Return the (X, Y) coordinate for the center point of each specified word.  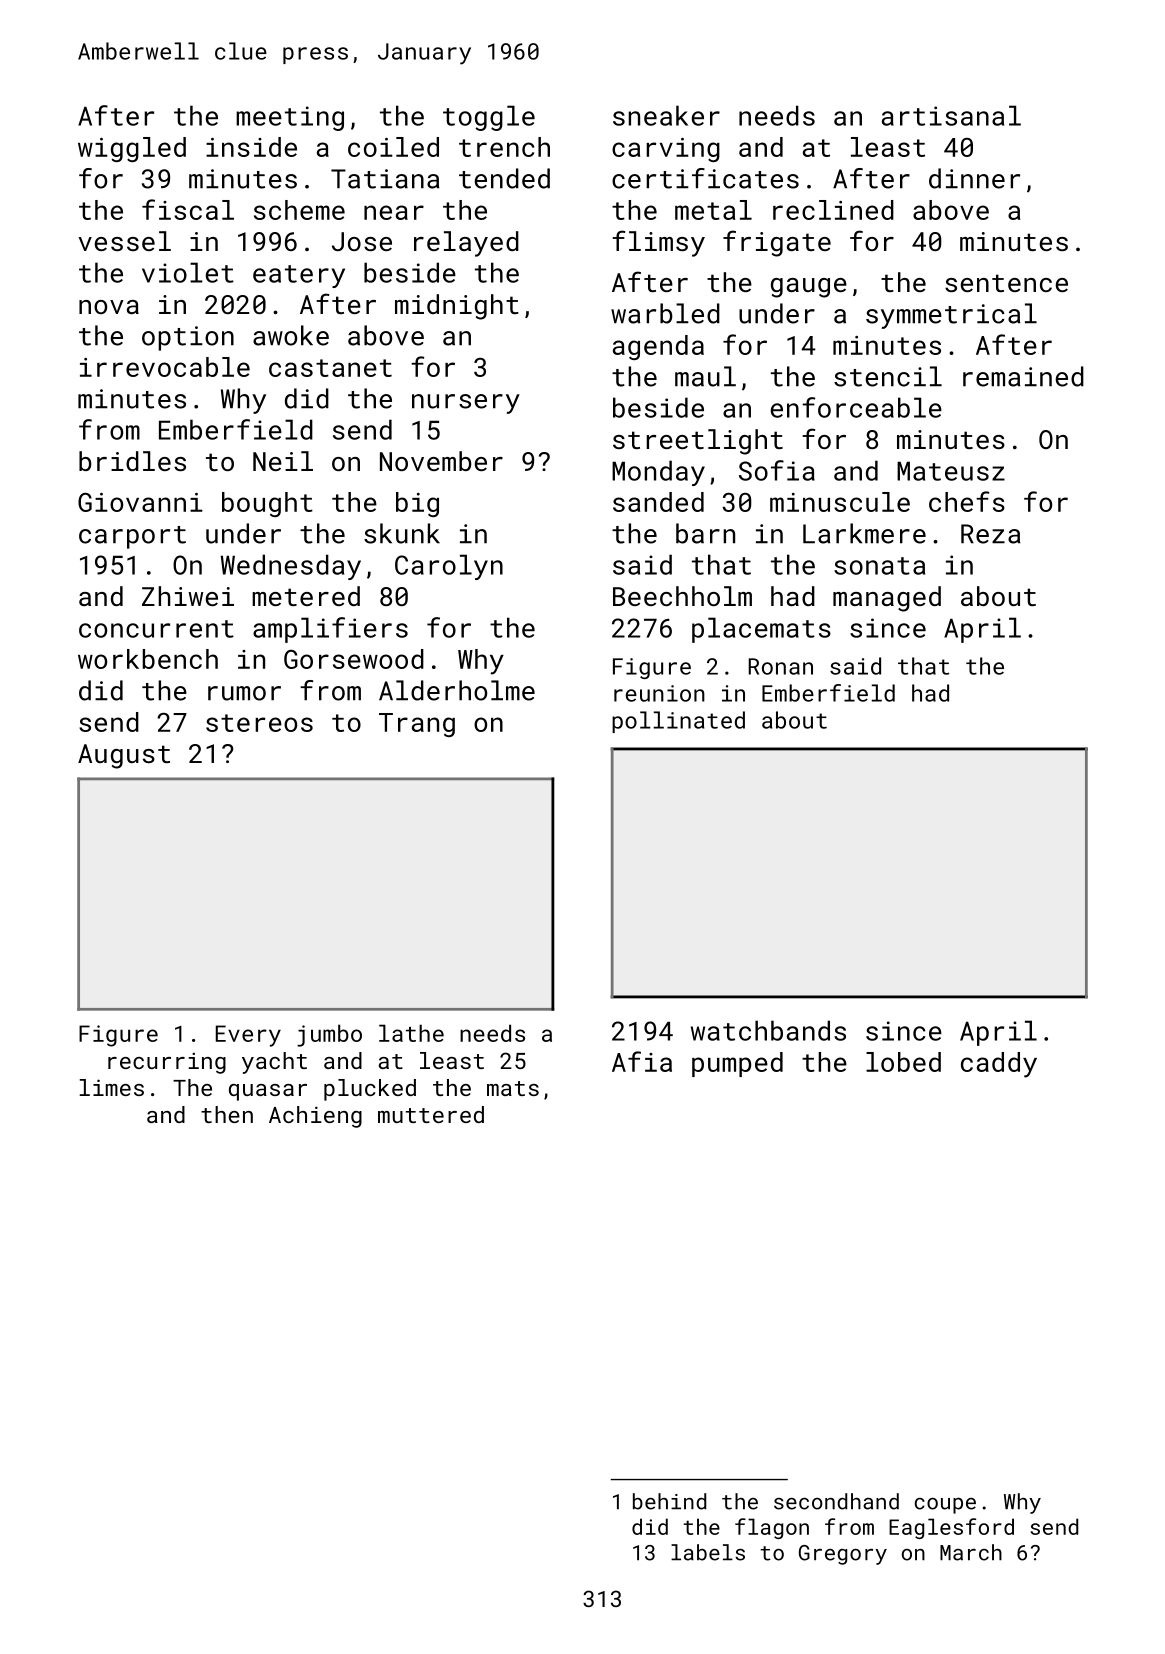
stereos (259, 723)
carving (666, 150)
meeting (290, 118)
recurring (167, 1063)
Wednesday (291, 567)
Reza (990, 534)
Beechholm (682, 596)
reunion (659, 693)
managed (887, 599)
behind (669, 1501)
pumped (737, 1064)
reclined (833, 210)
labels (708, 1552)
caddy (999, 1065)
